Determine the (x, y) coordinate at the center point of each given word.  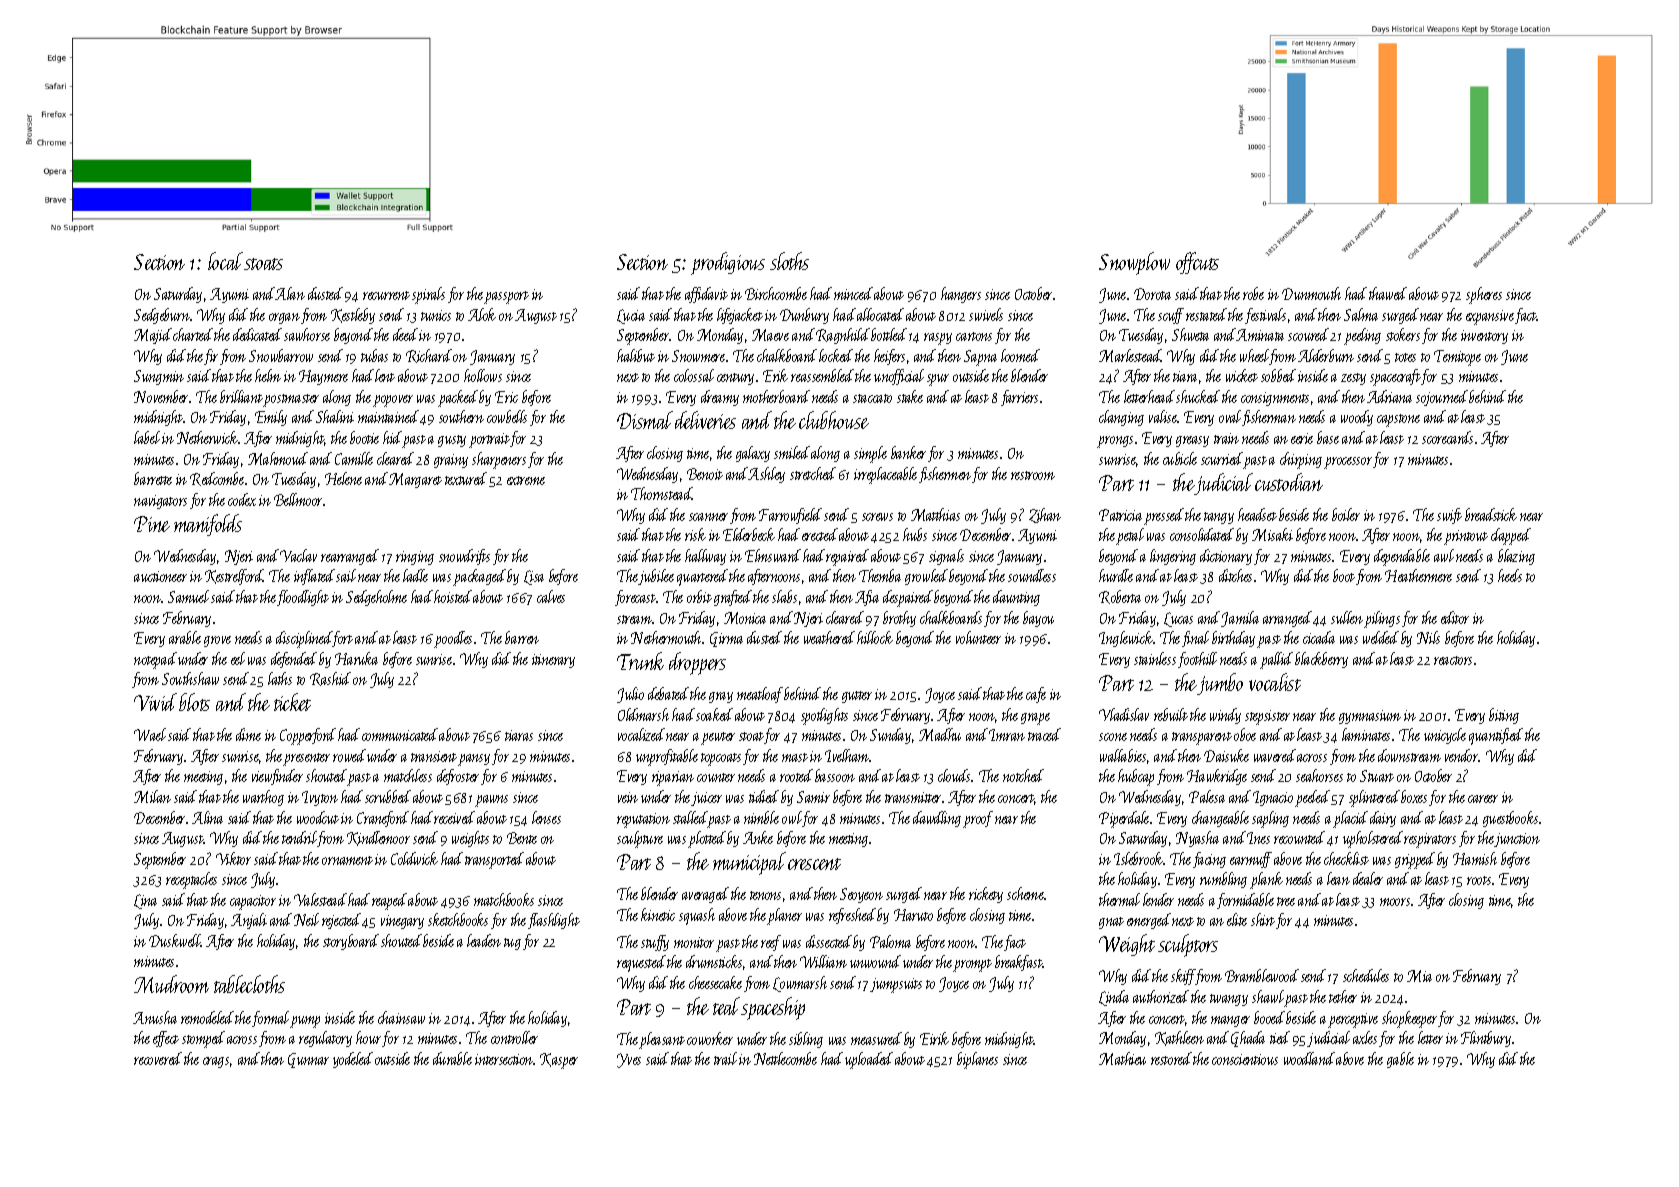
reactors (1453, 660)
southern (461, 416)
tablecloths (249, 984)
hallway (705, 557)
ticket (292, 702)
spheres (1484, 295)
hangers (961, 295)
